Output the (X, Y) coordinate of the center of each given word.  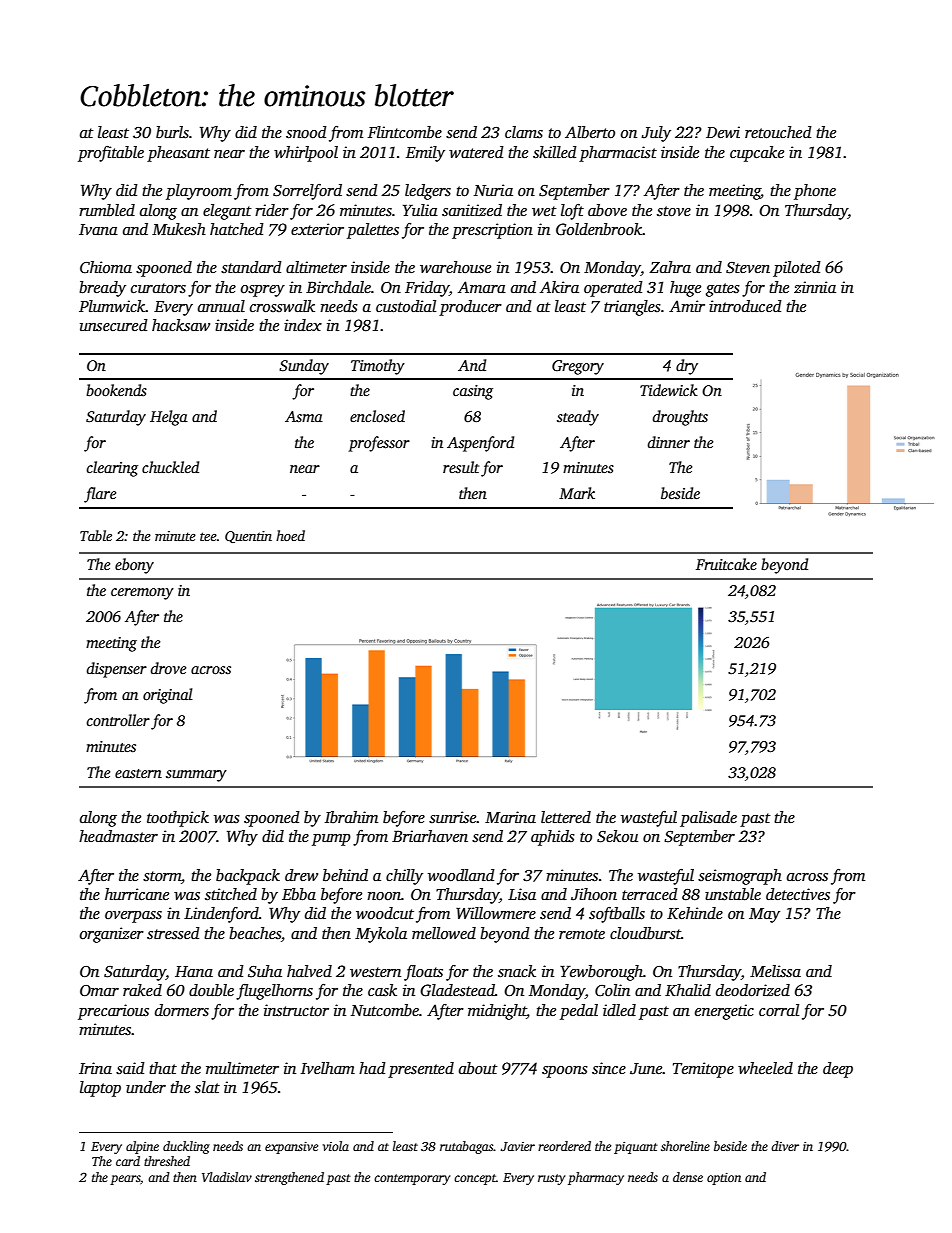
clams (524, 132)
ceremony (142, 594)
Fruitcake (726, 564)
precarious (113, 1012)
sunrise (453, 817)
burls (172, 132)
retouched (778, 132)
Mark (577, 493)
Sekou (617, 836)
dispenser (117, 670)
